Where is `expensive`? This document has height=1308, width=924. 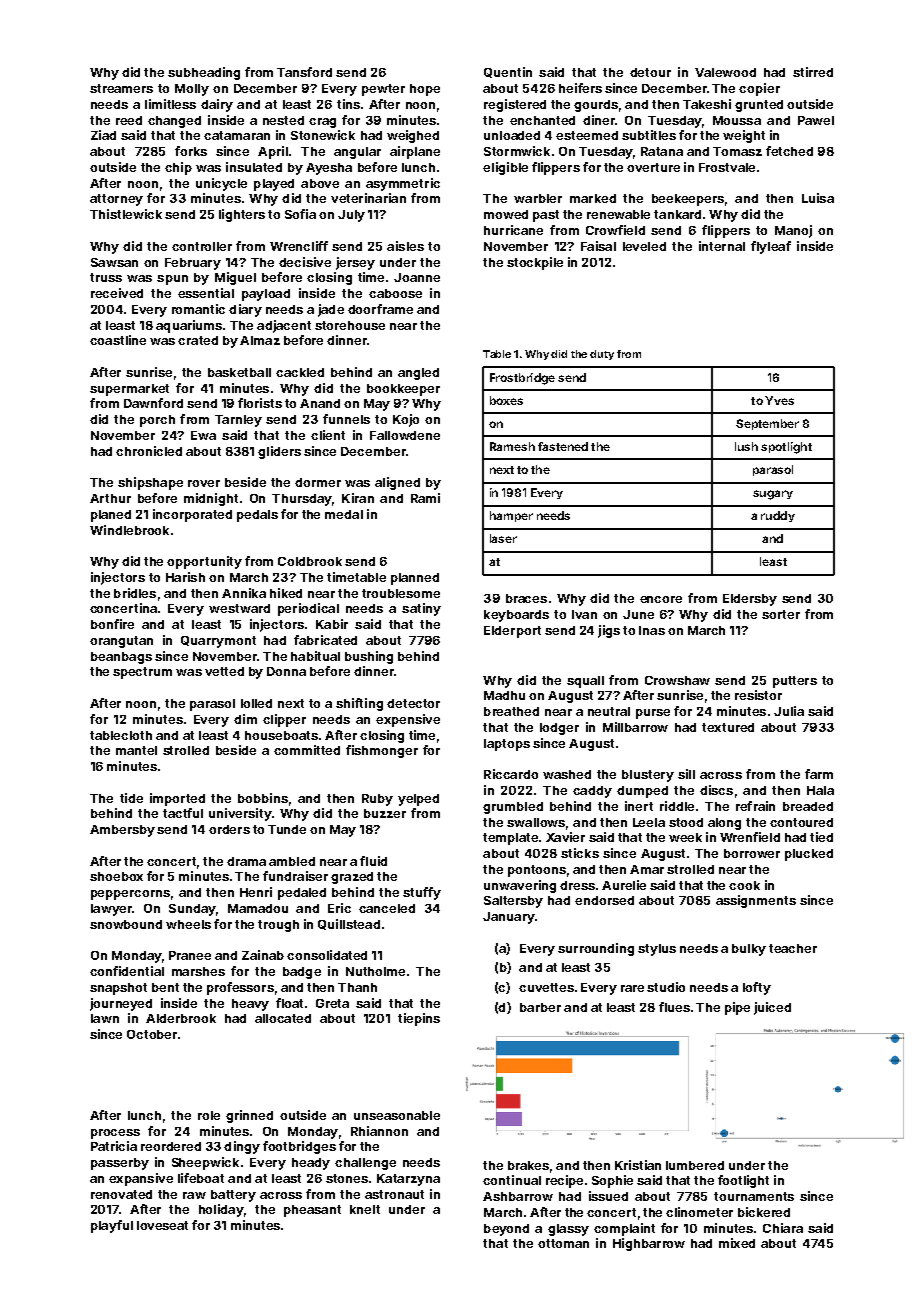
expensive is located at coordinates (408, 720).
